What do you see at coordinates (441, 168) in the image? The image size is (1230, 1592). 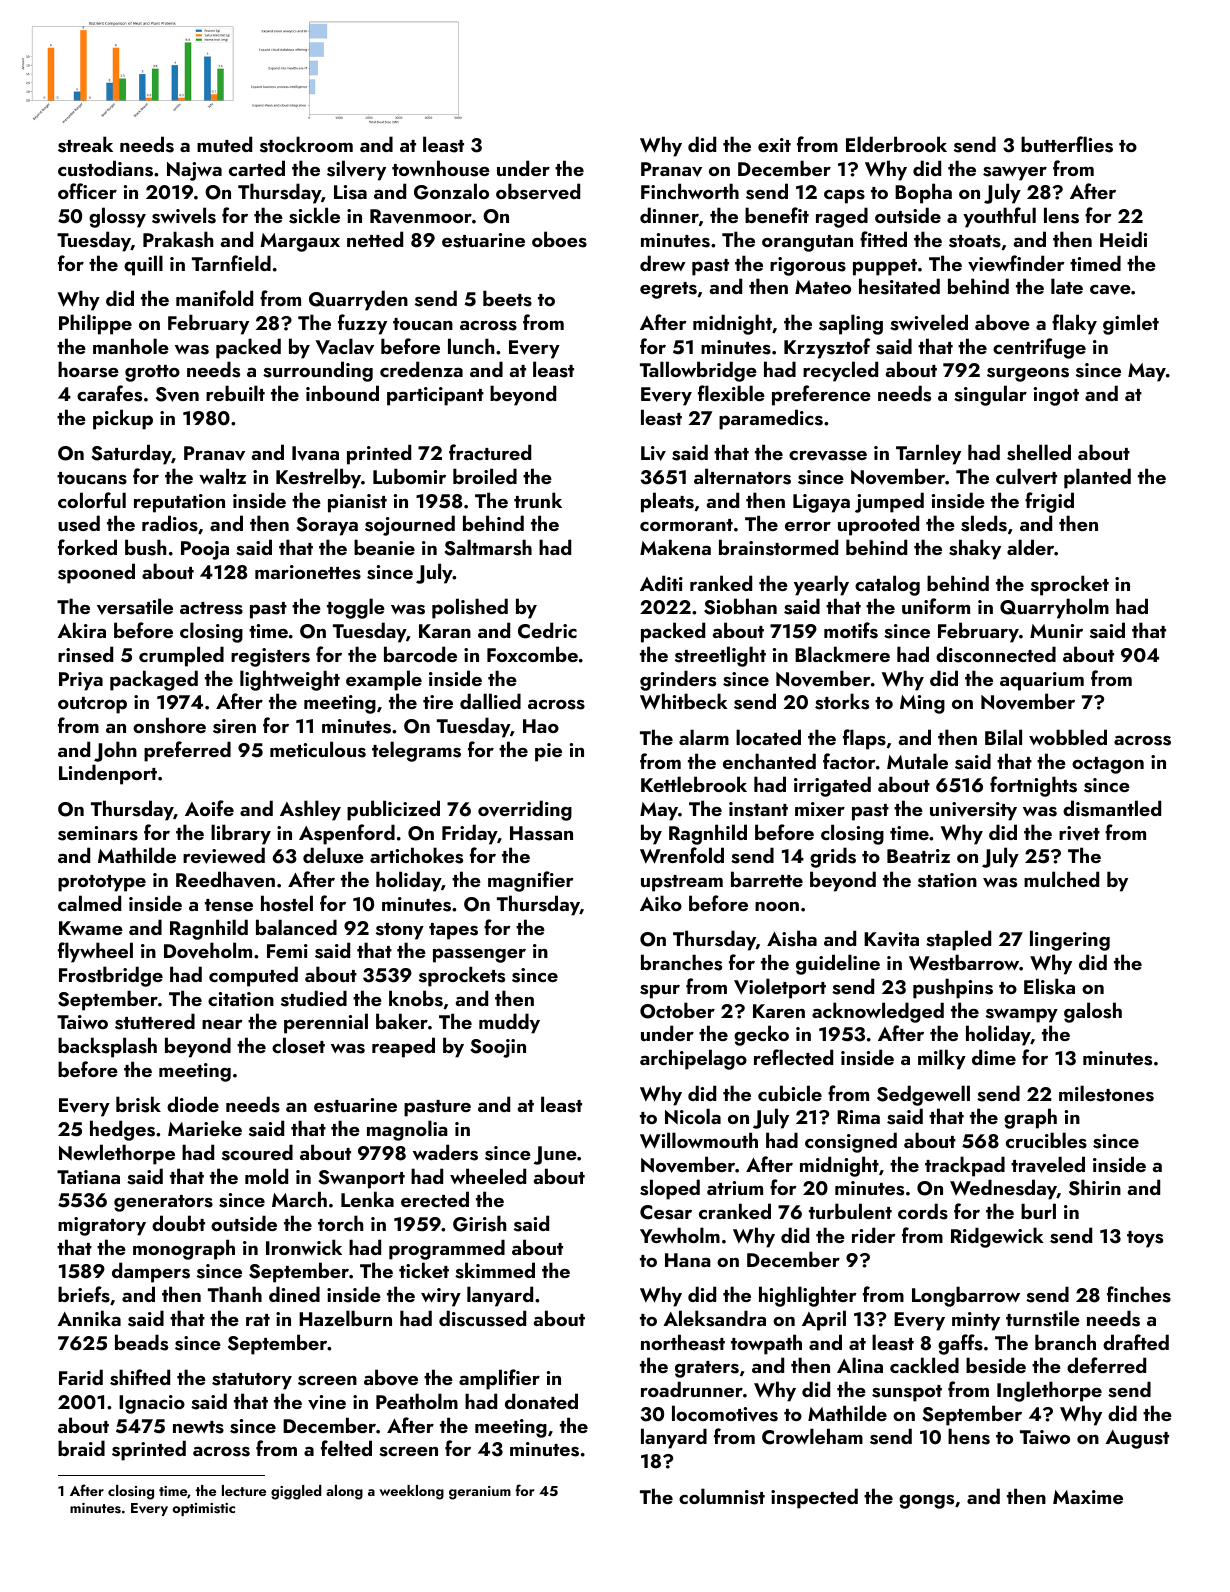 I see `townhouse` at bounding box center [441, 168].
